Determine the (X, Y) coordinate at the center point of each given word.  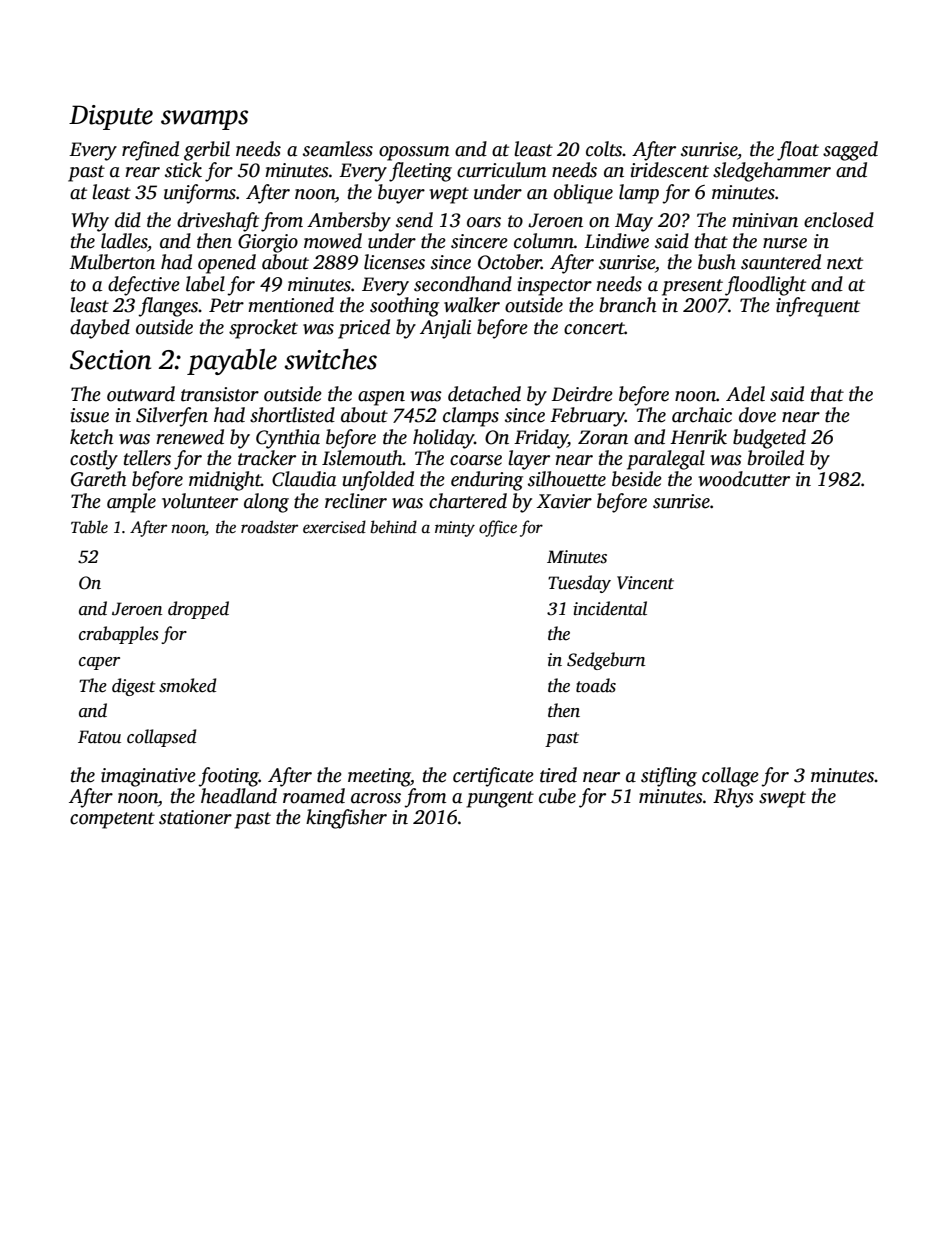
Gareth (99, 479)
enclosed (839, 220)
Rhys (733, 798)
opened (227, 264)
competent (112, 820)
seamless (338, 149)
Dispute (111, 117)
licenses (394, 262)
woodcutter (744, 479)
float (798, 151)
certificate (493, 777)
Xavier (564, 501)
